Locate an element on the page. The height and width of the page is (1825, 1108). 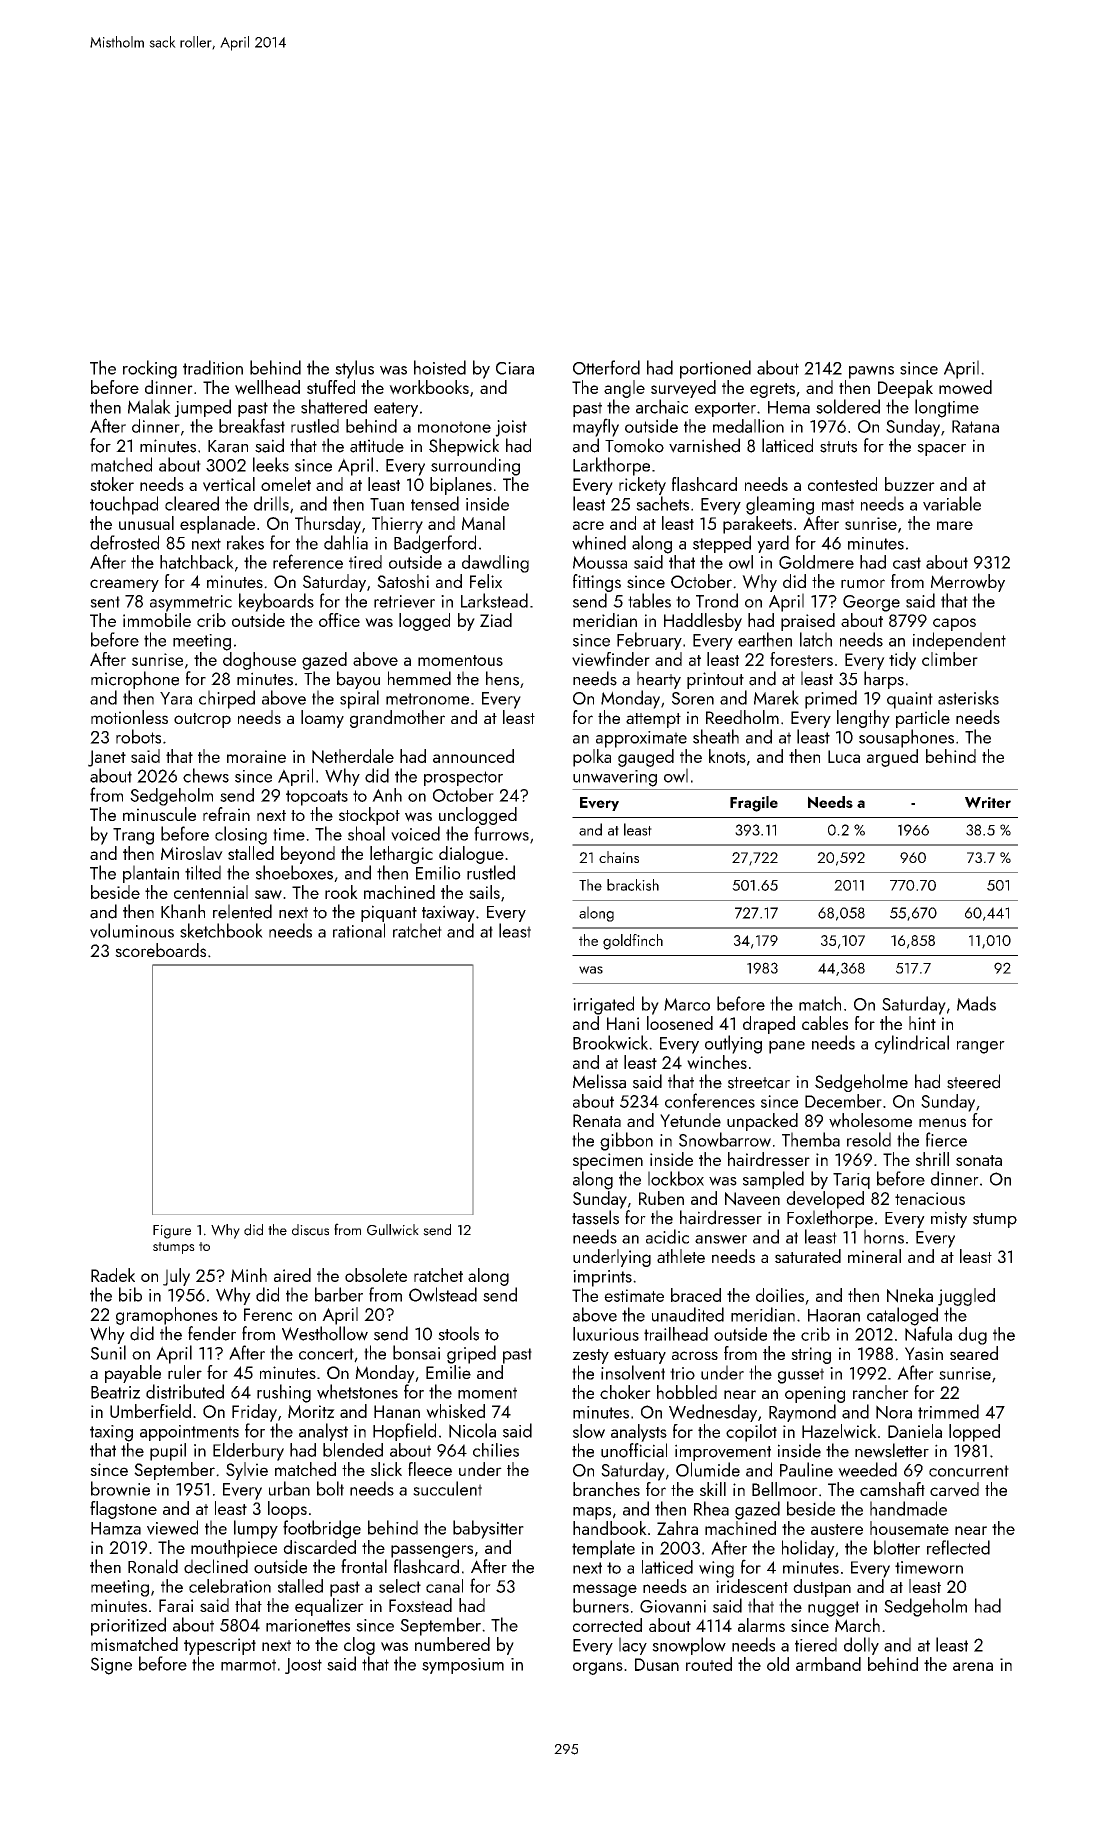
buzzer is located at coordinates (910, 484).
